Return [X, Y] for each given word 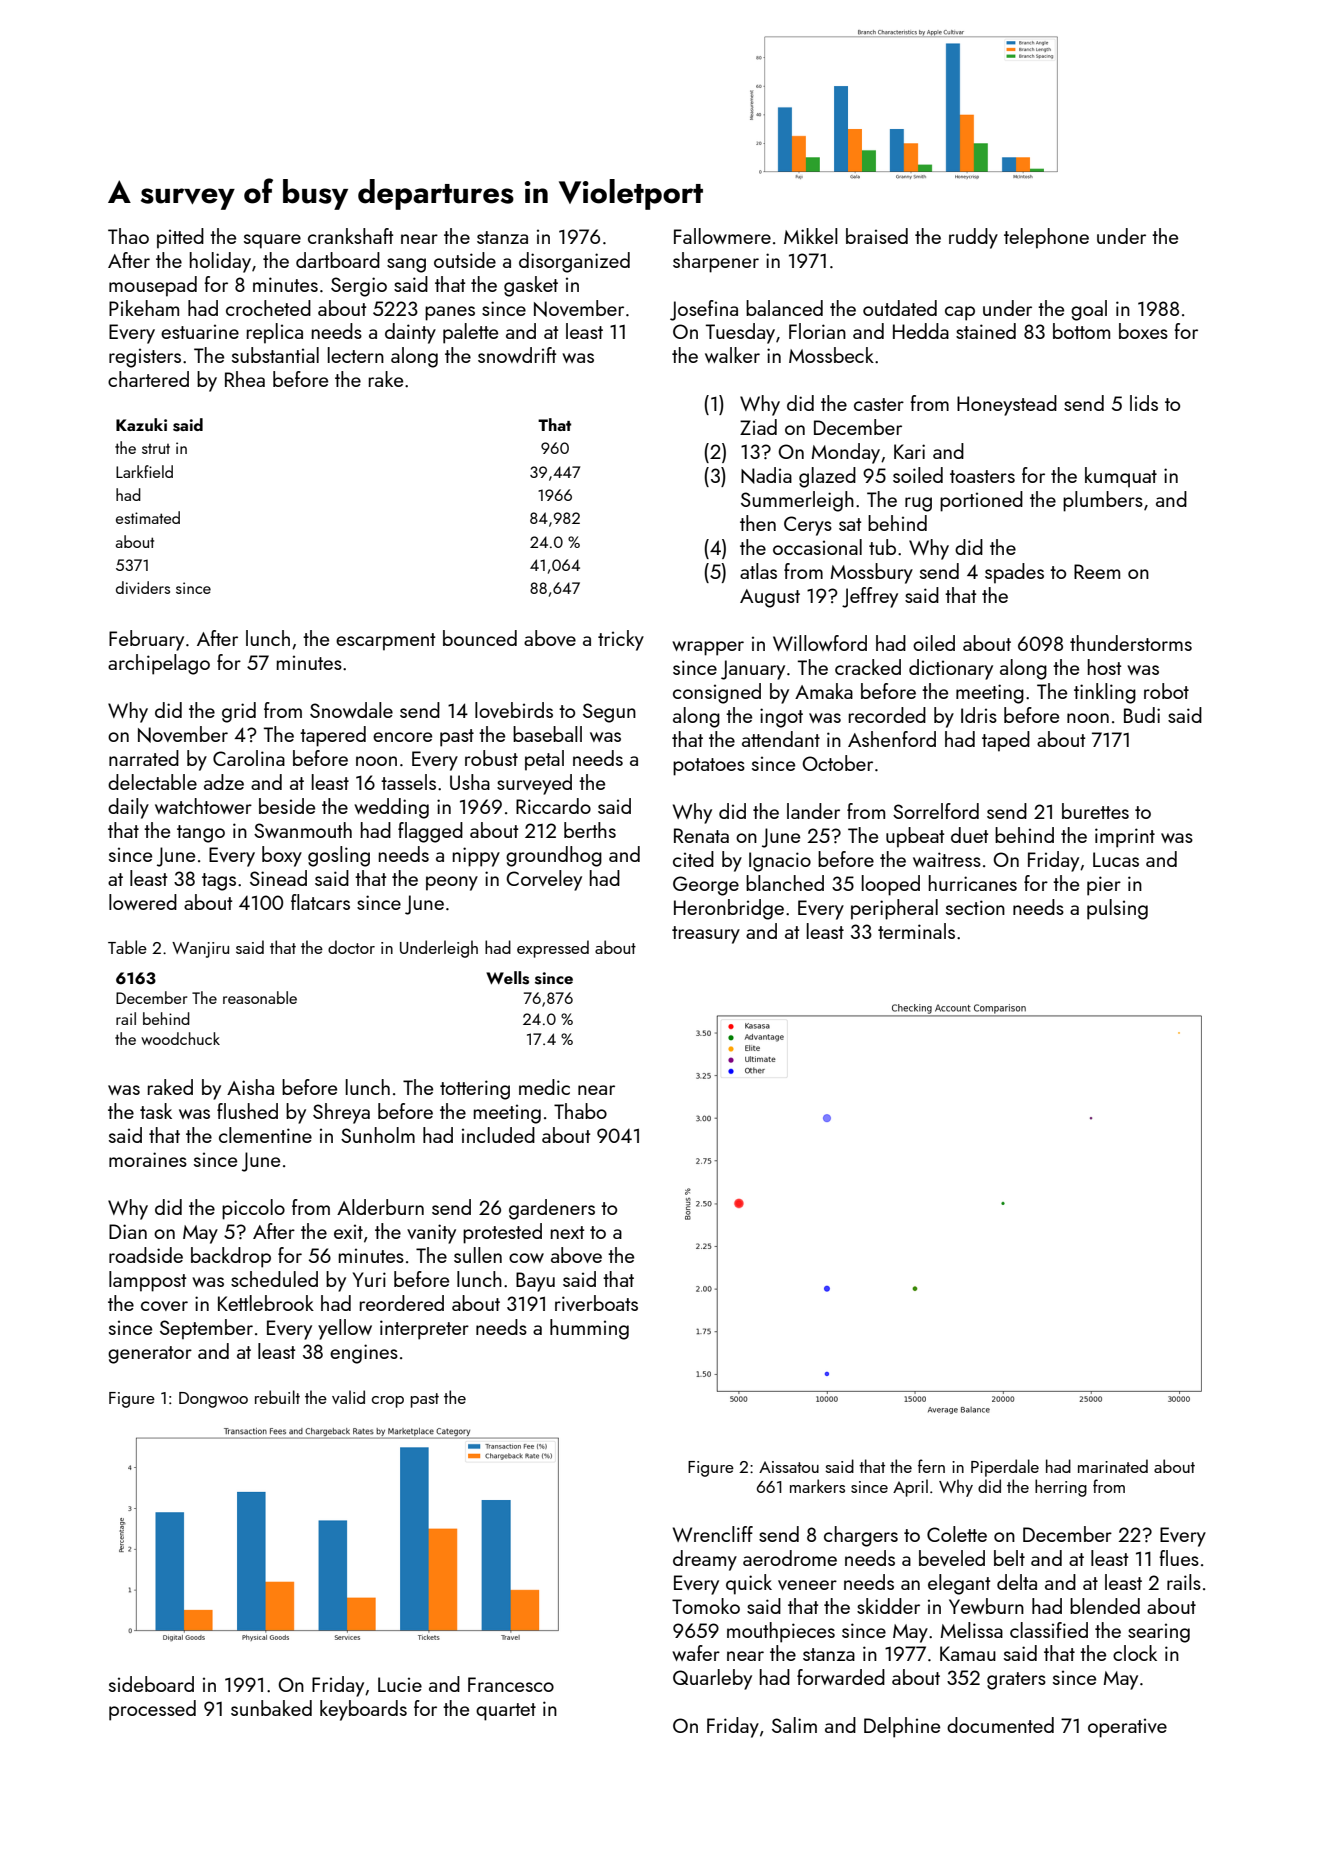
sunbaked [271, 1708]
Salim [794, 1725]
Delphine [902, 1727]
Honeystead [1007, 405]
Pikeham [144, 308]
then [758, 523]
